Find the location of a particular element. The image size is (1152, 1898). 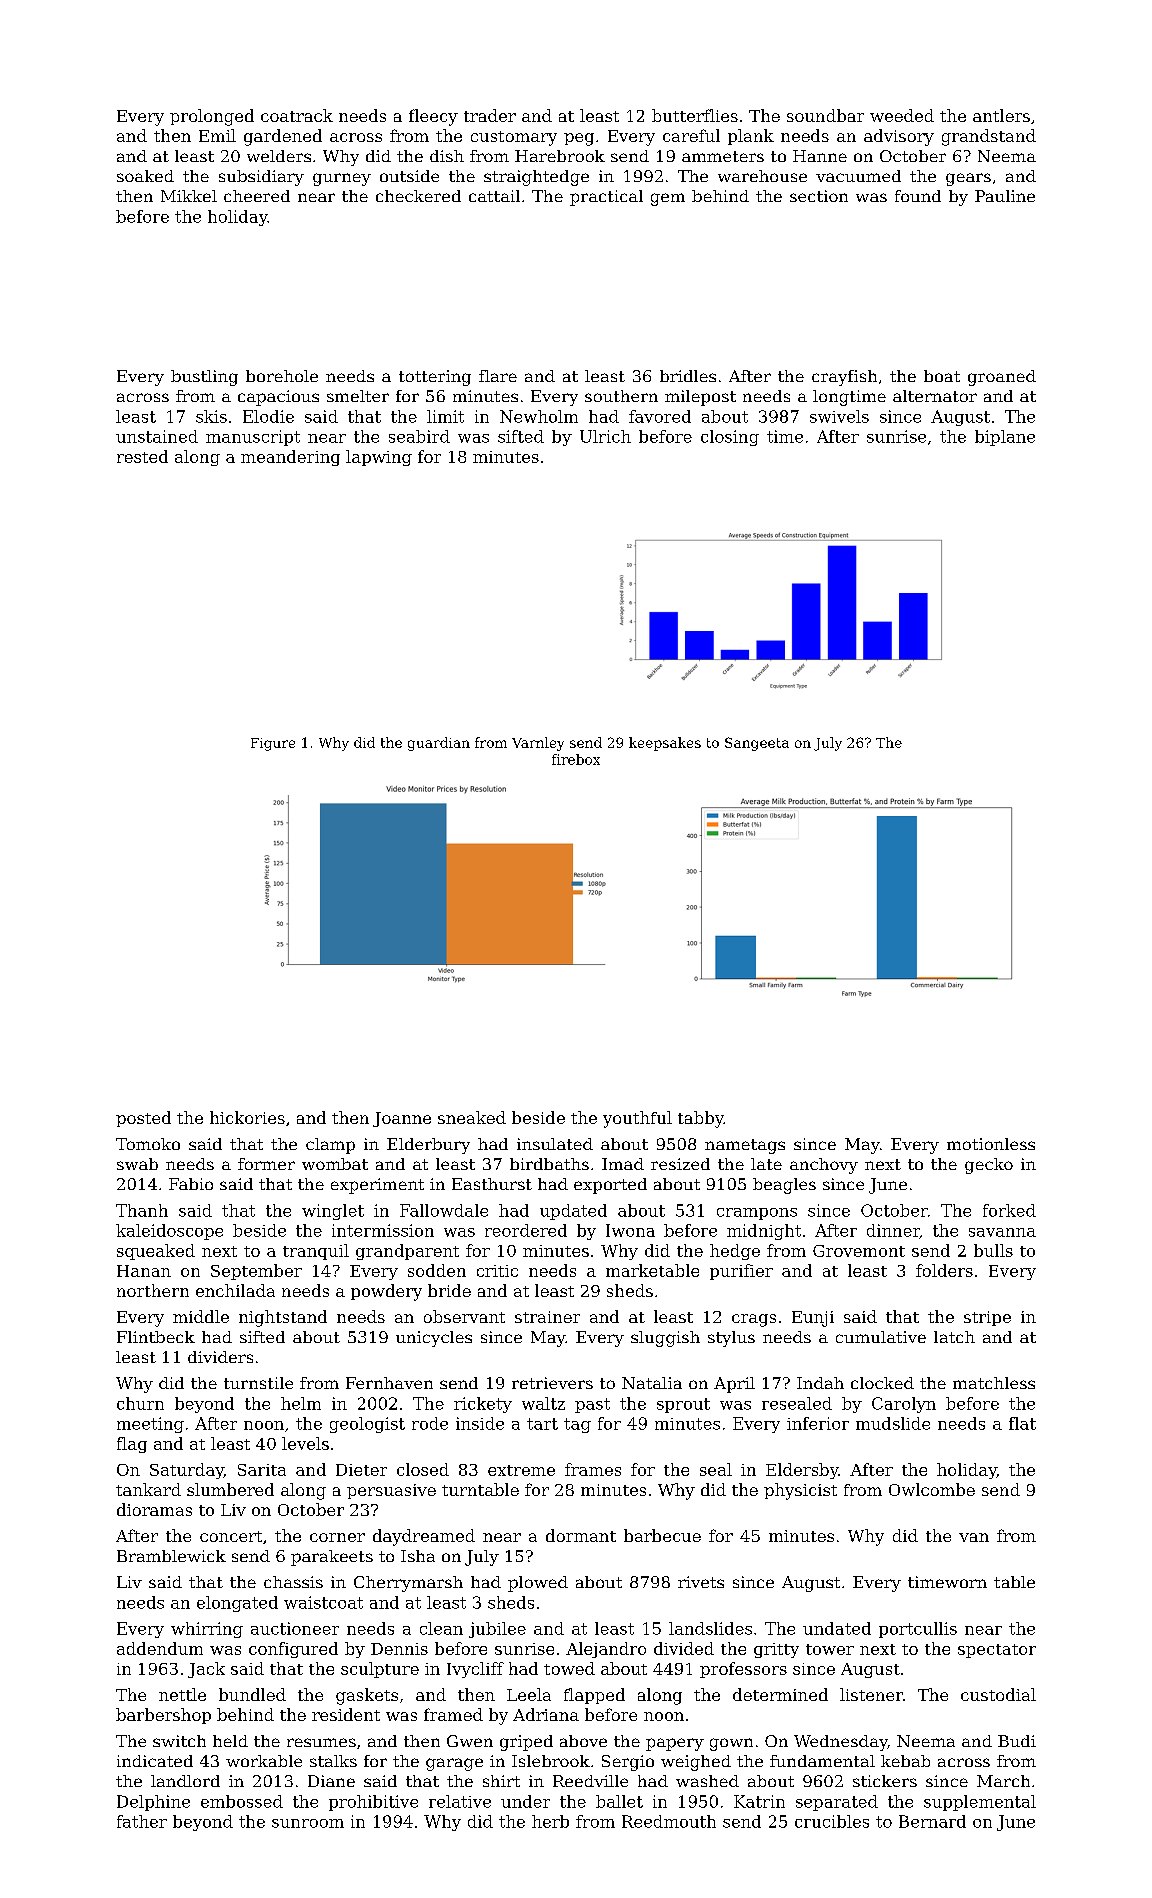

waltz is located at coordinates (543, 1403).
